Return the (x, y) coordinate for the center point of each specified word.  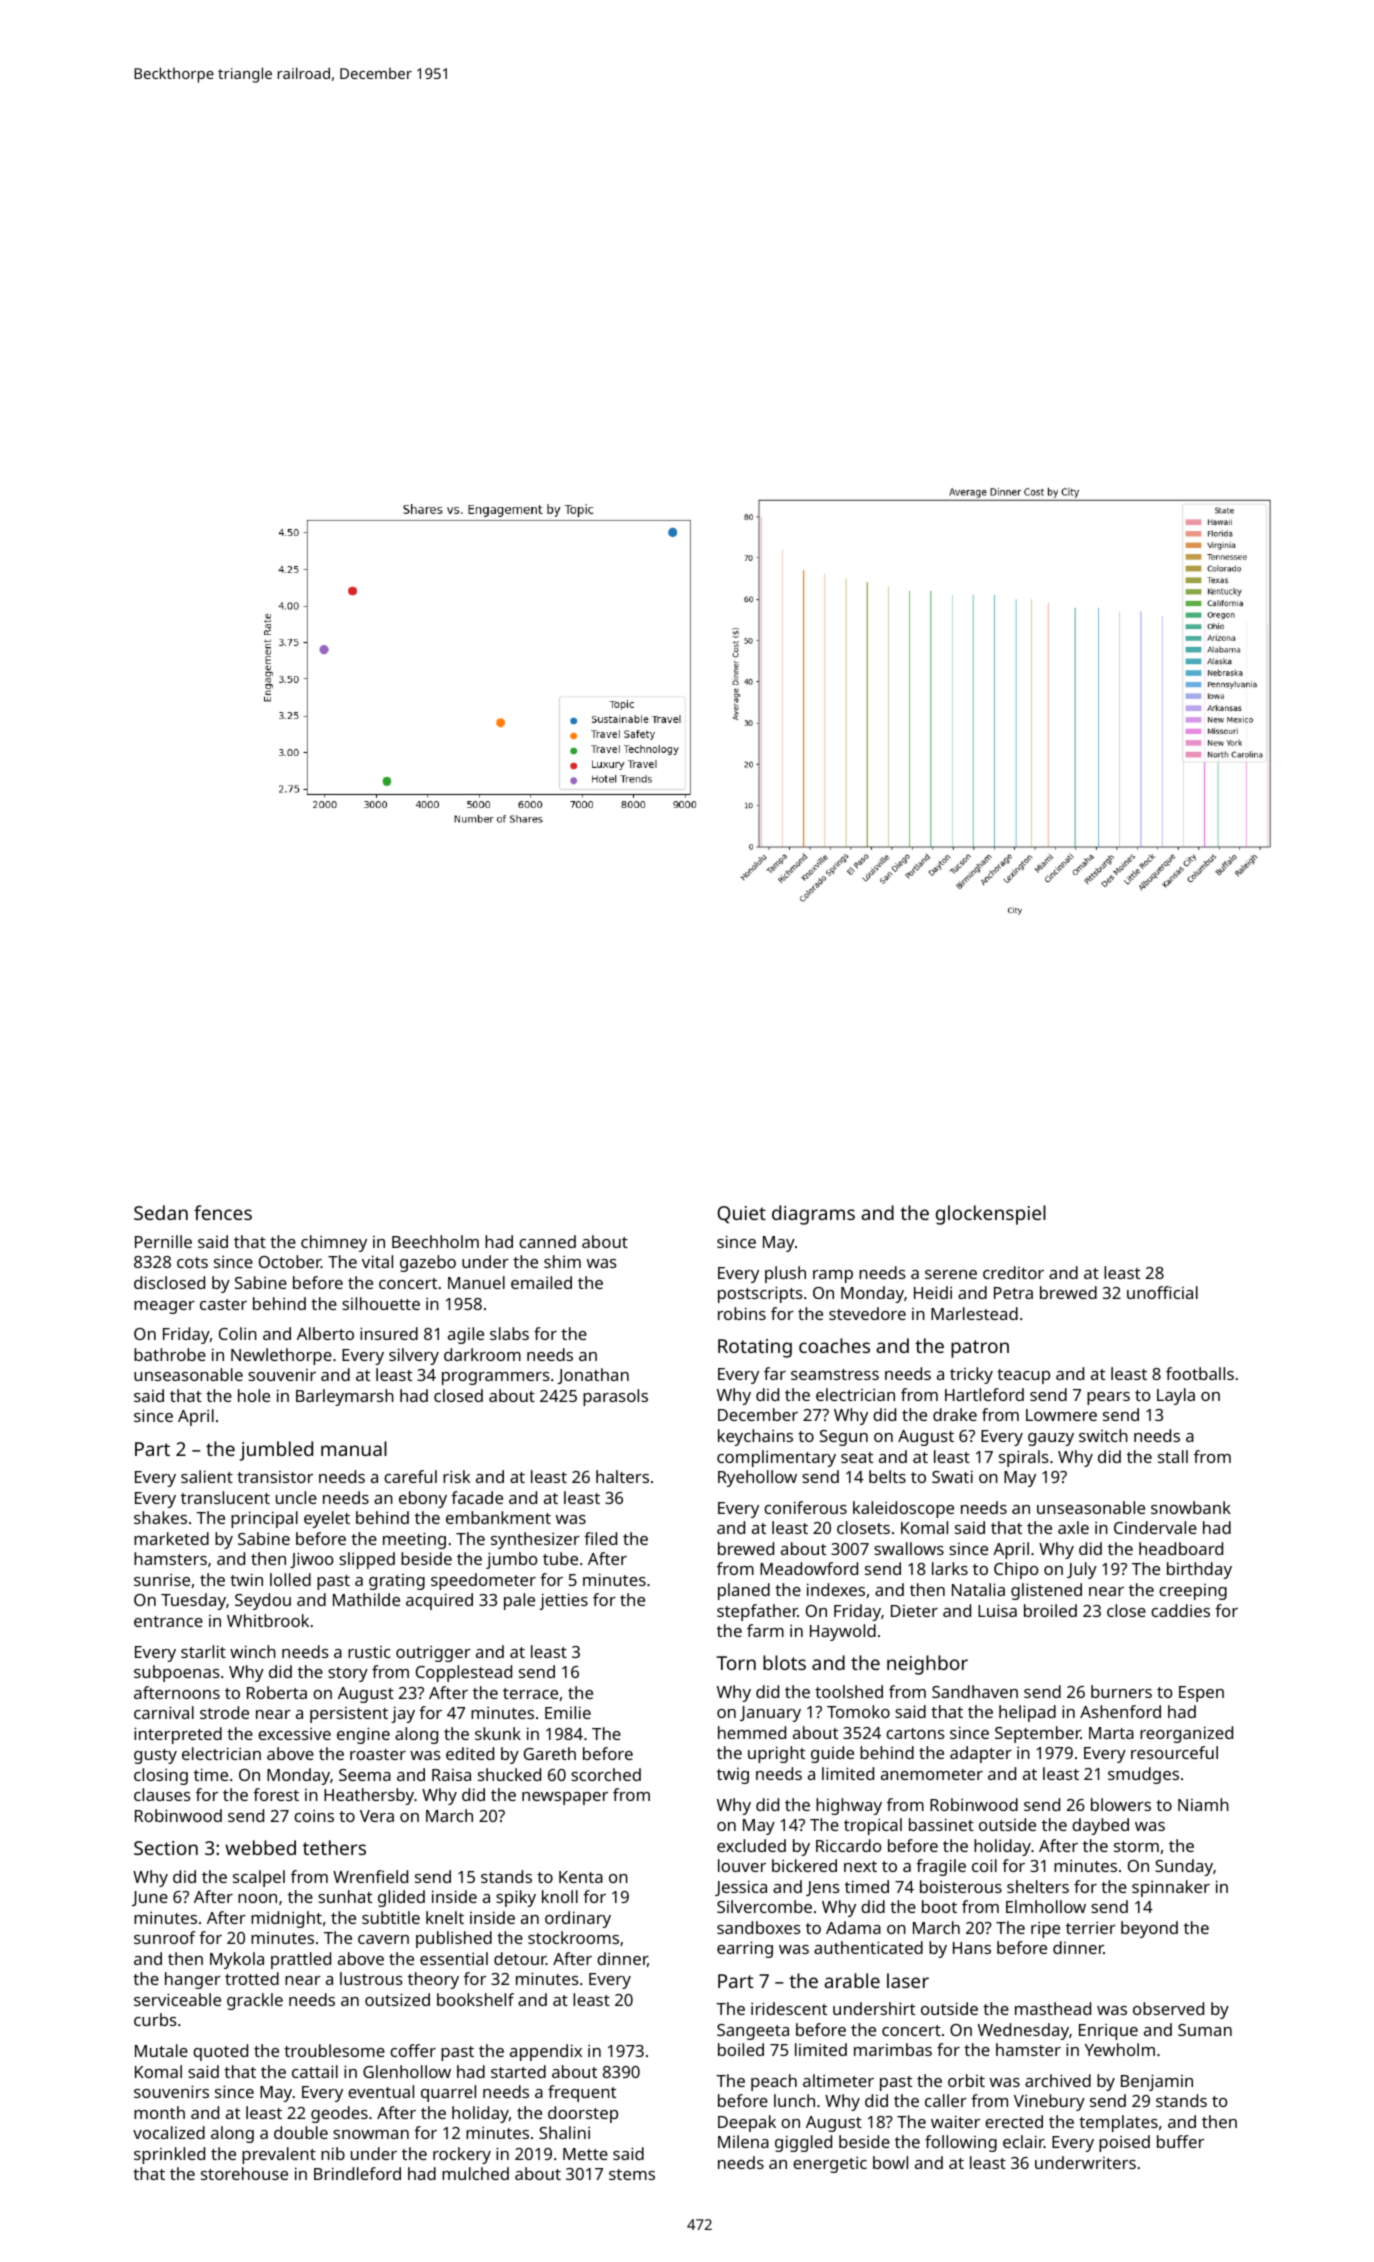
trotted (252, 1978)
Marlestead (974, 1313)
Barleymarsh (345, 1397)
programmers (496, 1378)
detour (520, 1958)
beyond (1149, 1929)
